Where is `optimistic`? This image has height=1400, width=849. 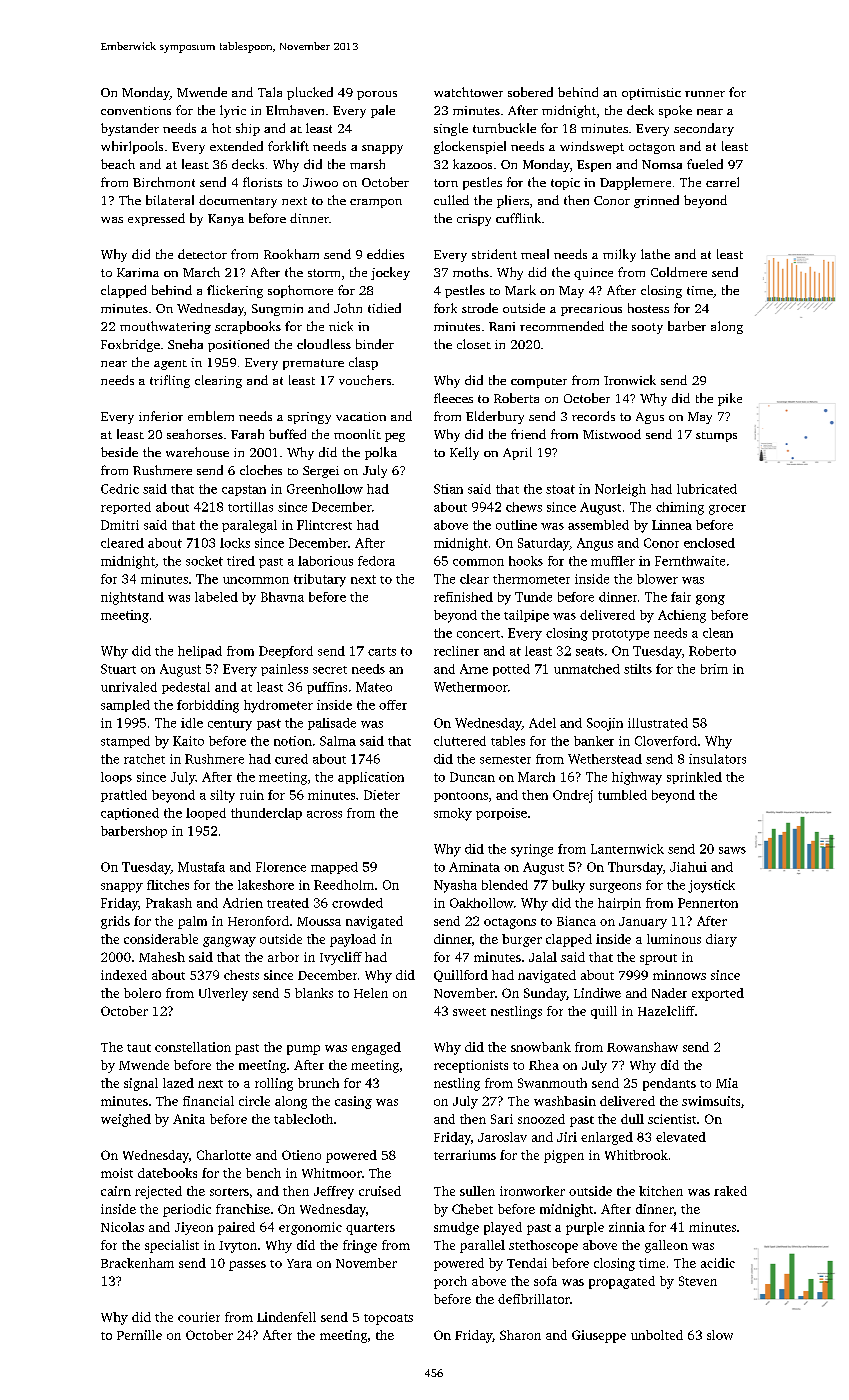 optimistic is located at coordinates (651, 94).
